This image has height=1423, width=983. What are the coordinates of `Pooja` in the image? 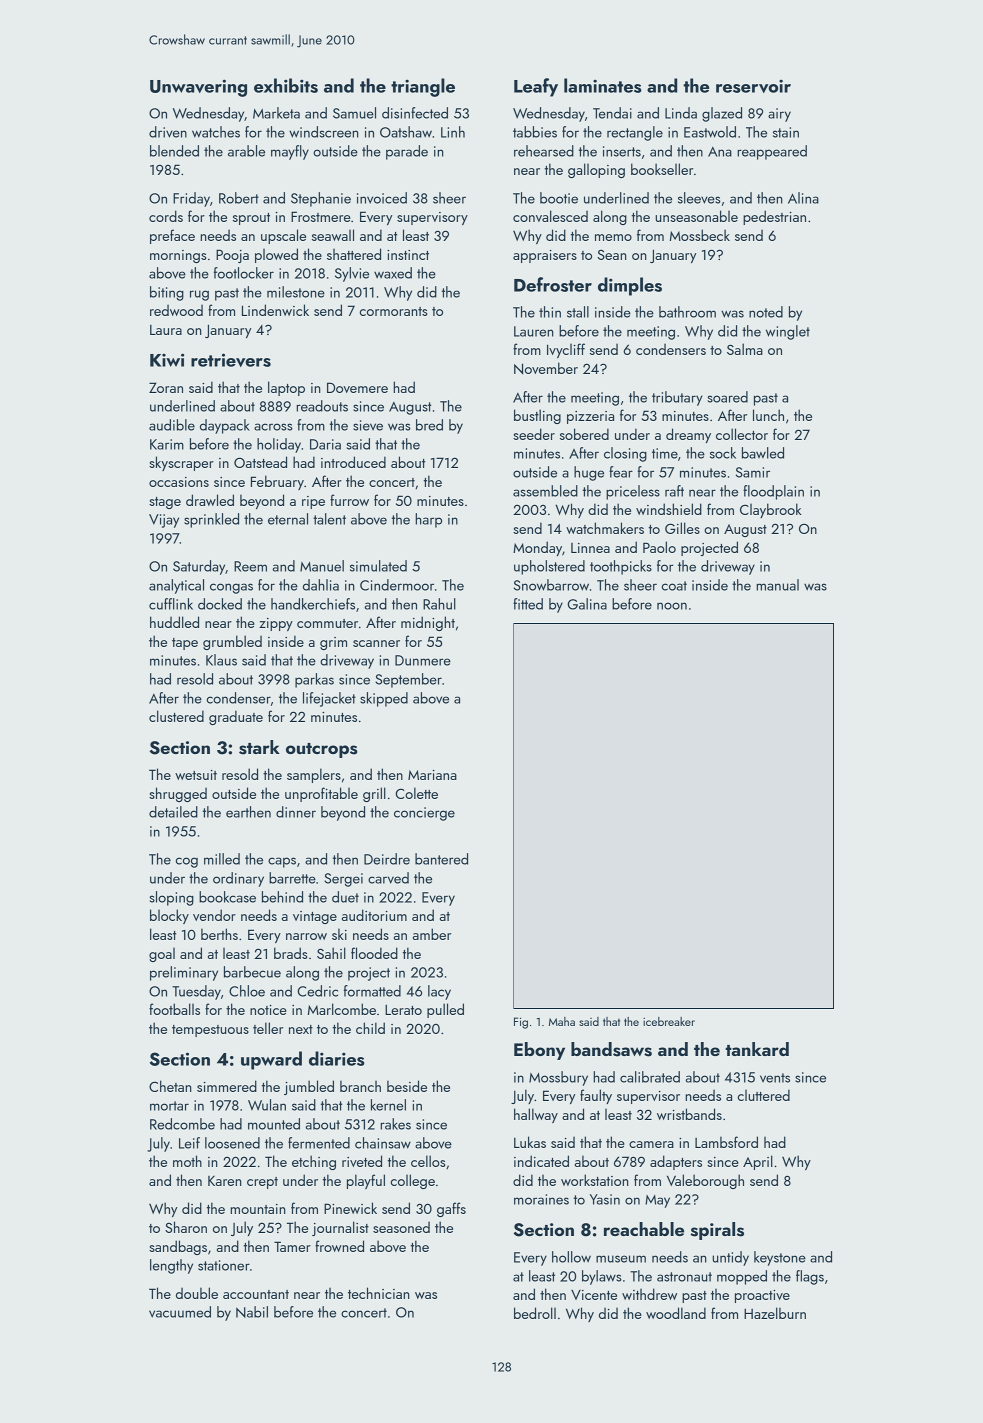 It's located at (232, 256).
